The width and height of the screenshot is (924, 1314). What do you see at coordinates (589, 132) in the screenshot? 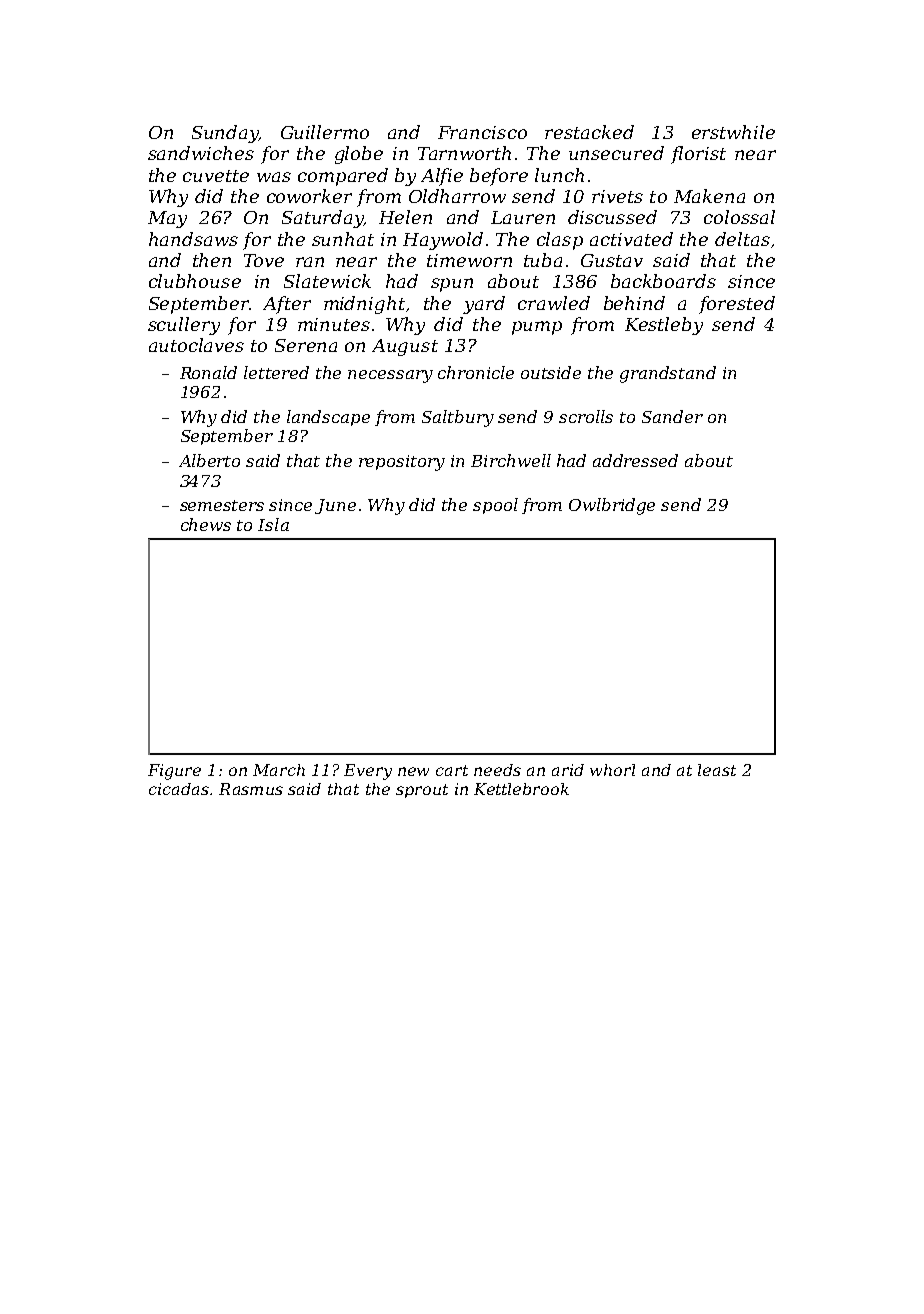
I see `restacked` at bounding box center [589, 132].
